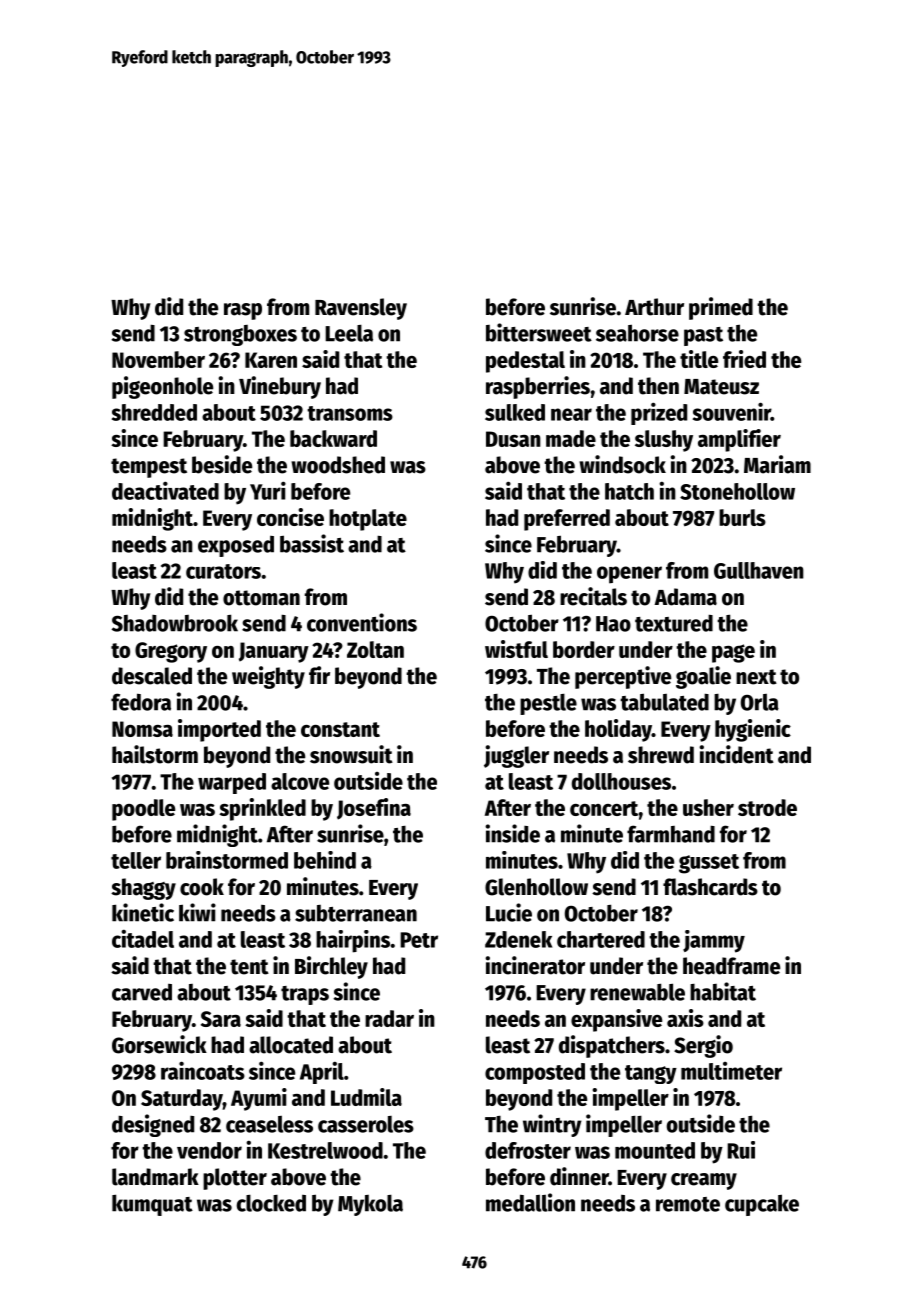 The height and width of the screenshot is (1314, 924). Describe the element at coordinates (142, 729) in the screenshot. I see `Nomsa` at that location.
